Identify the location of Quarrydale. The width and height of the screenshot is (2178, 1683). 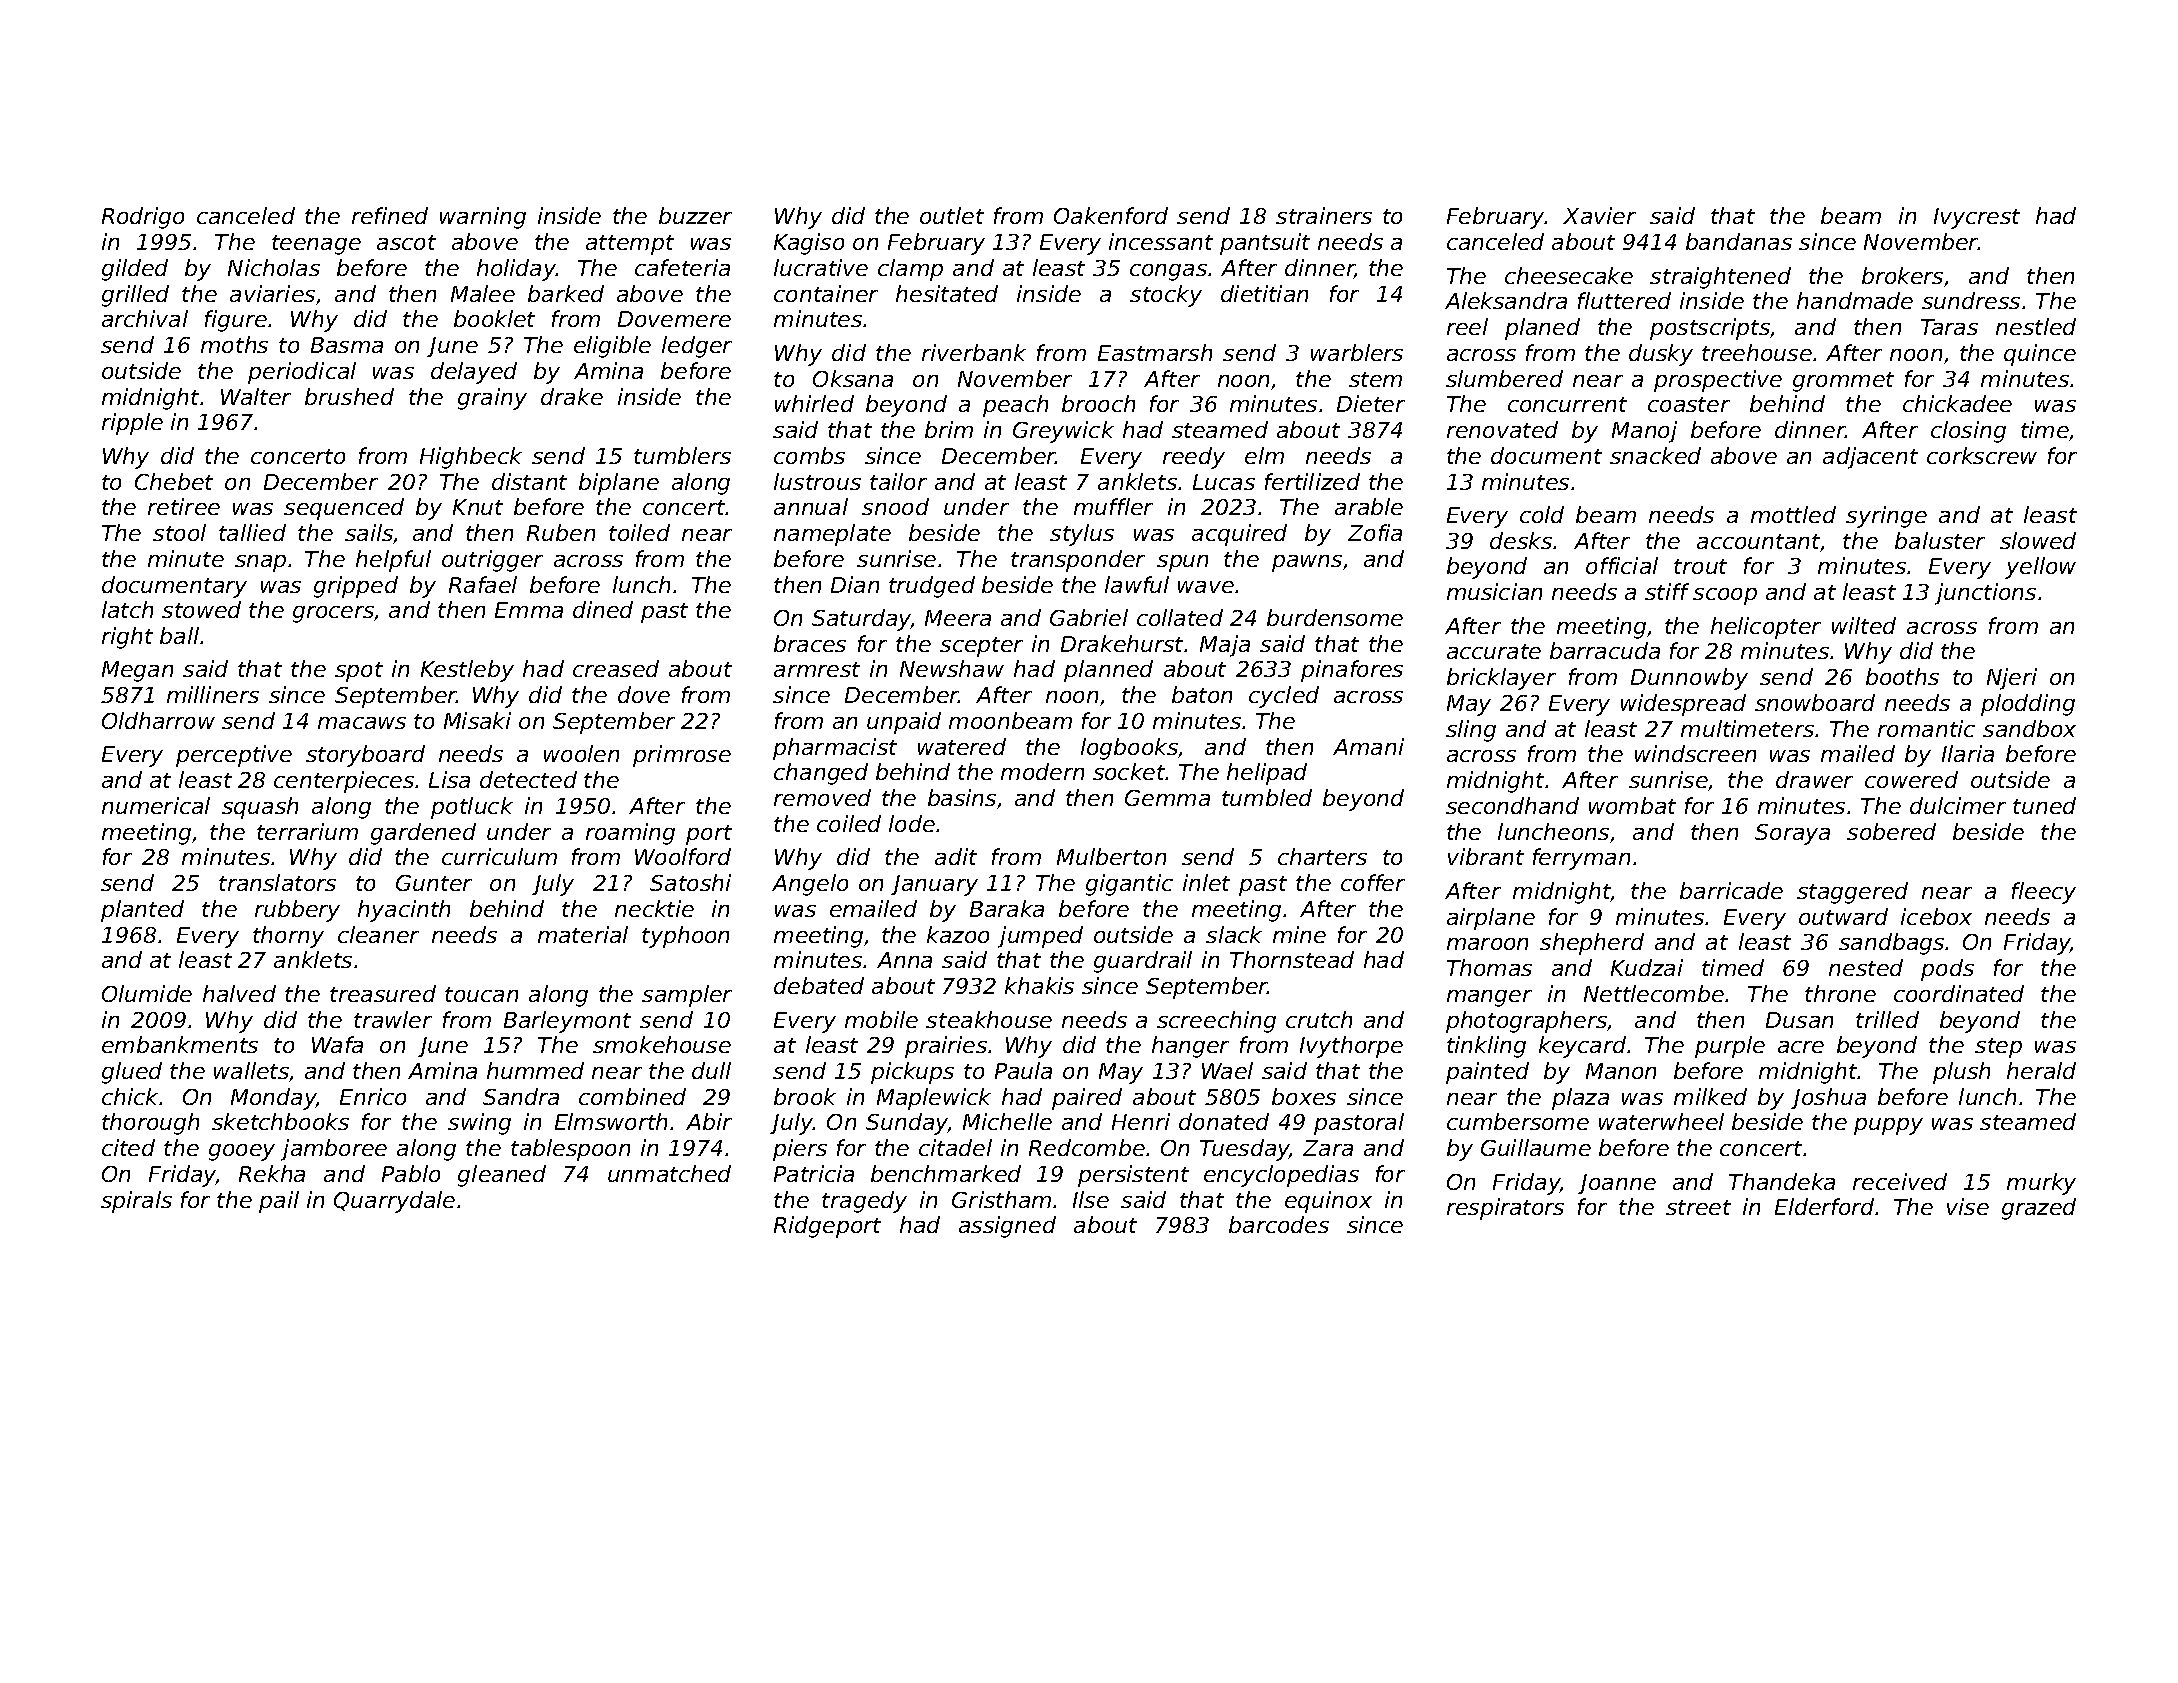
(394, 1202).
